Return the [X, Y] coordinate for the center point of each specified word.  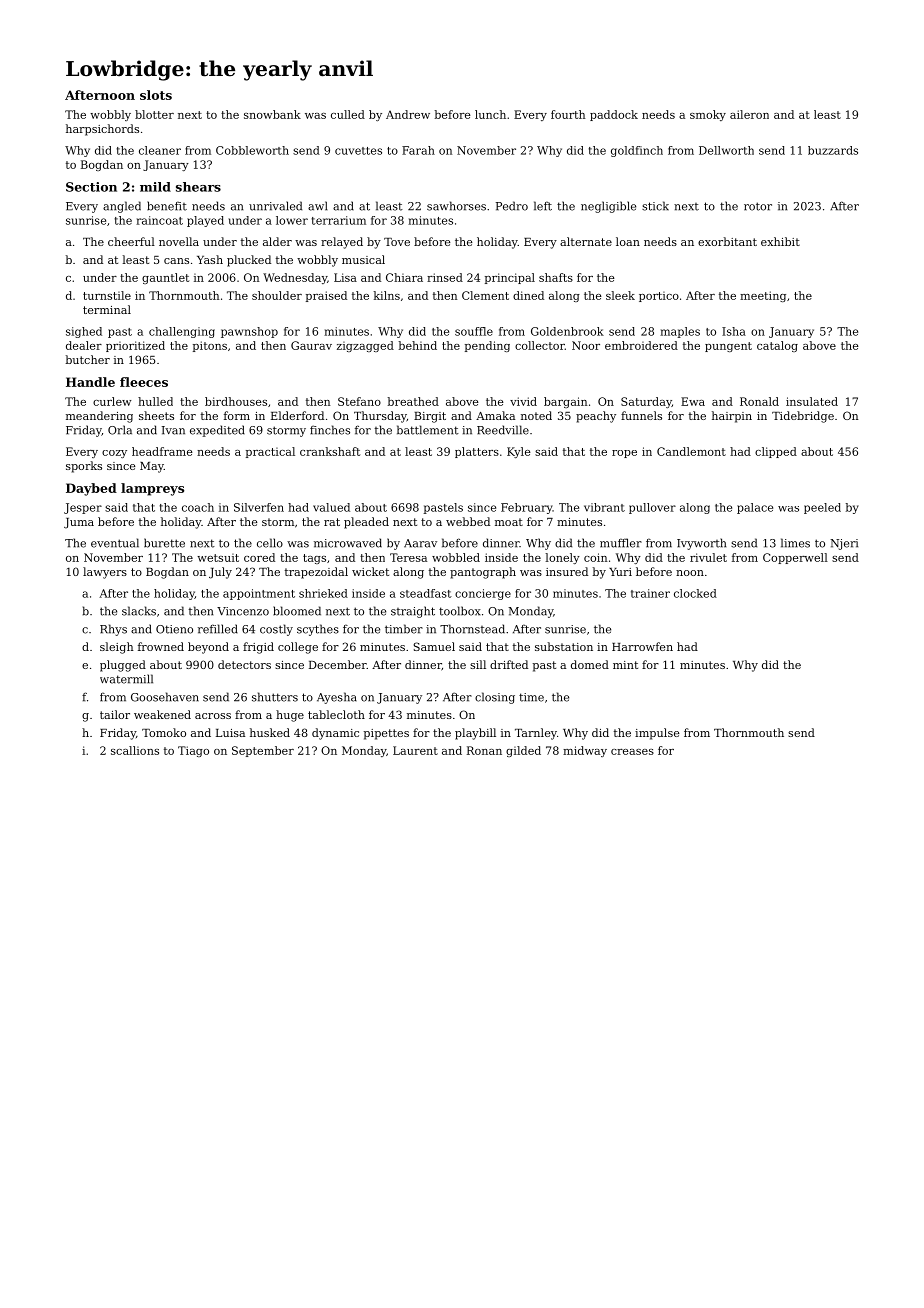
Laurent [415, 750]
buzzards [833, 150]
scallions [135, 750]
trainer [650, 593]
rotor [758, 206]
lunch [490, 114]
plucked [249, 261]
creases [632, 752]
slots [156, 95]
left [543, 206]
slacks [139, 611]
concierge [483, 594]
